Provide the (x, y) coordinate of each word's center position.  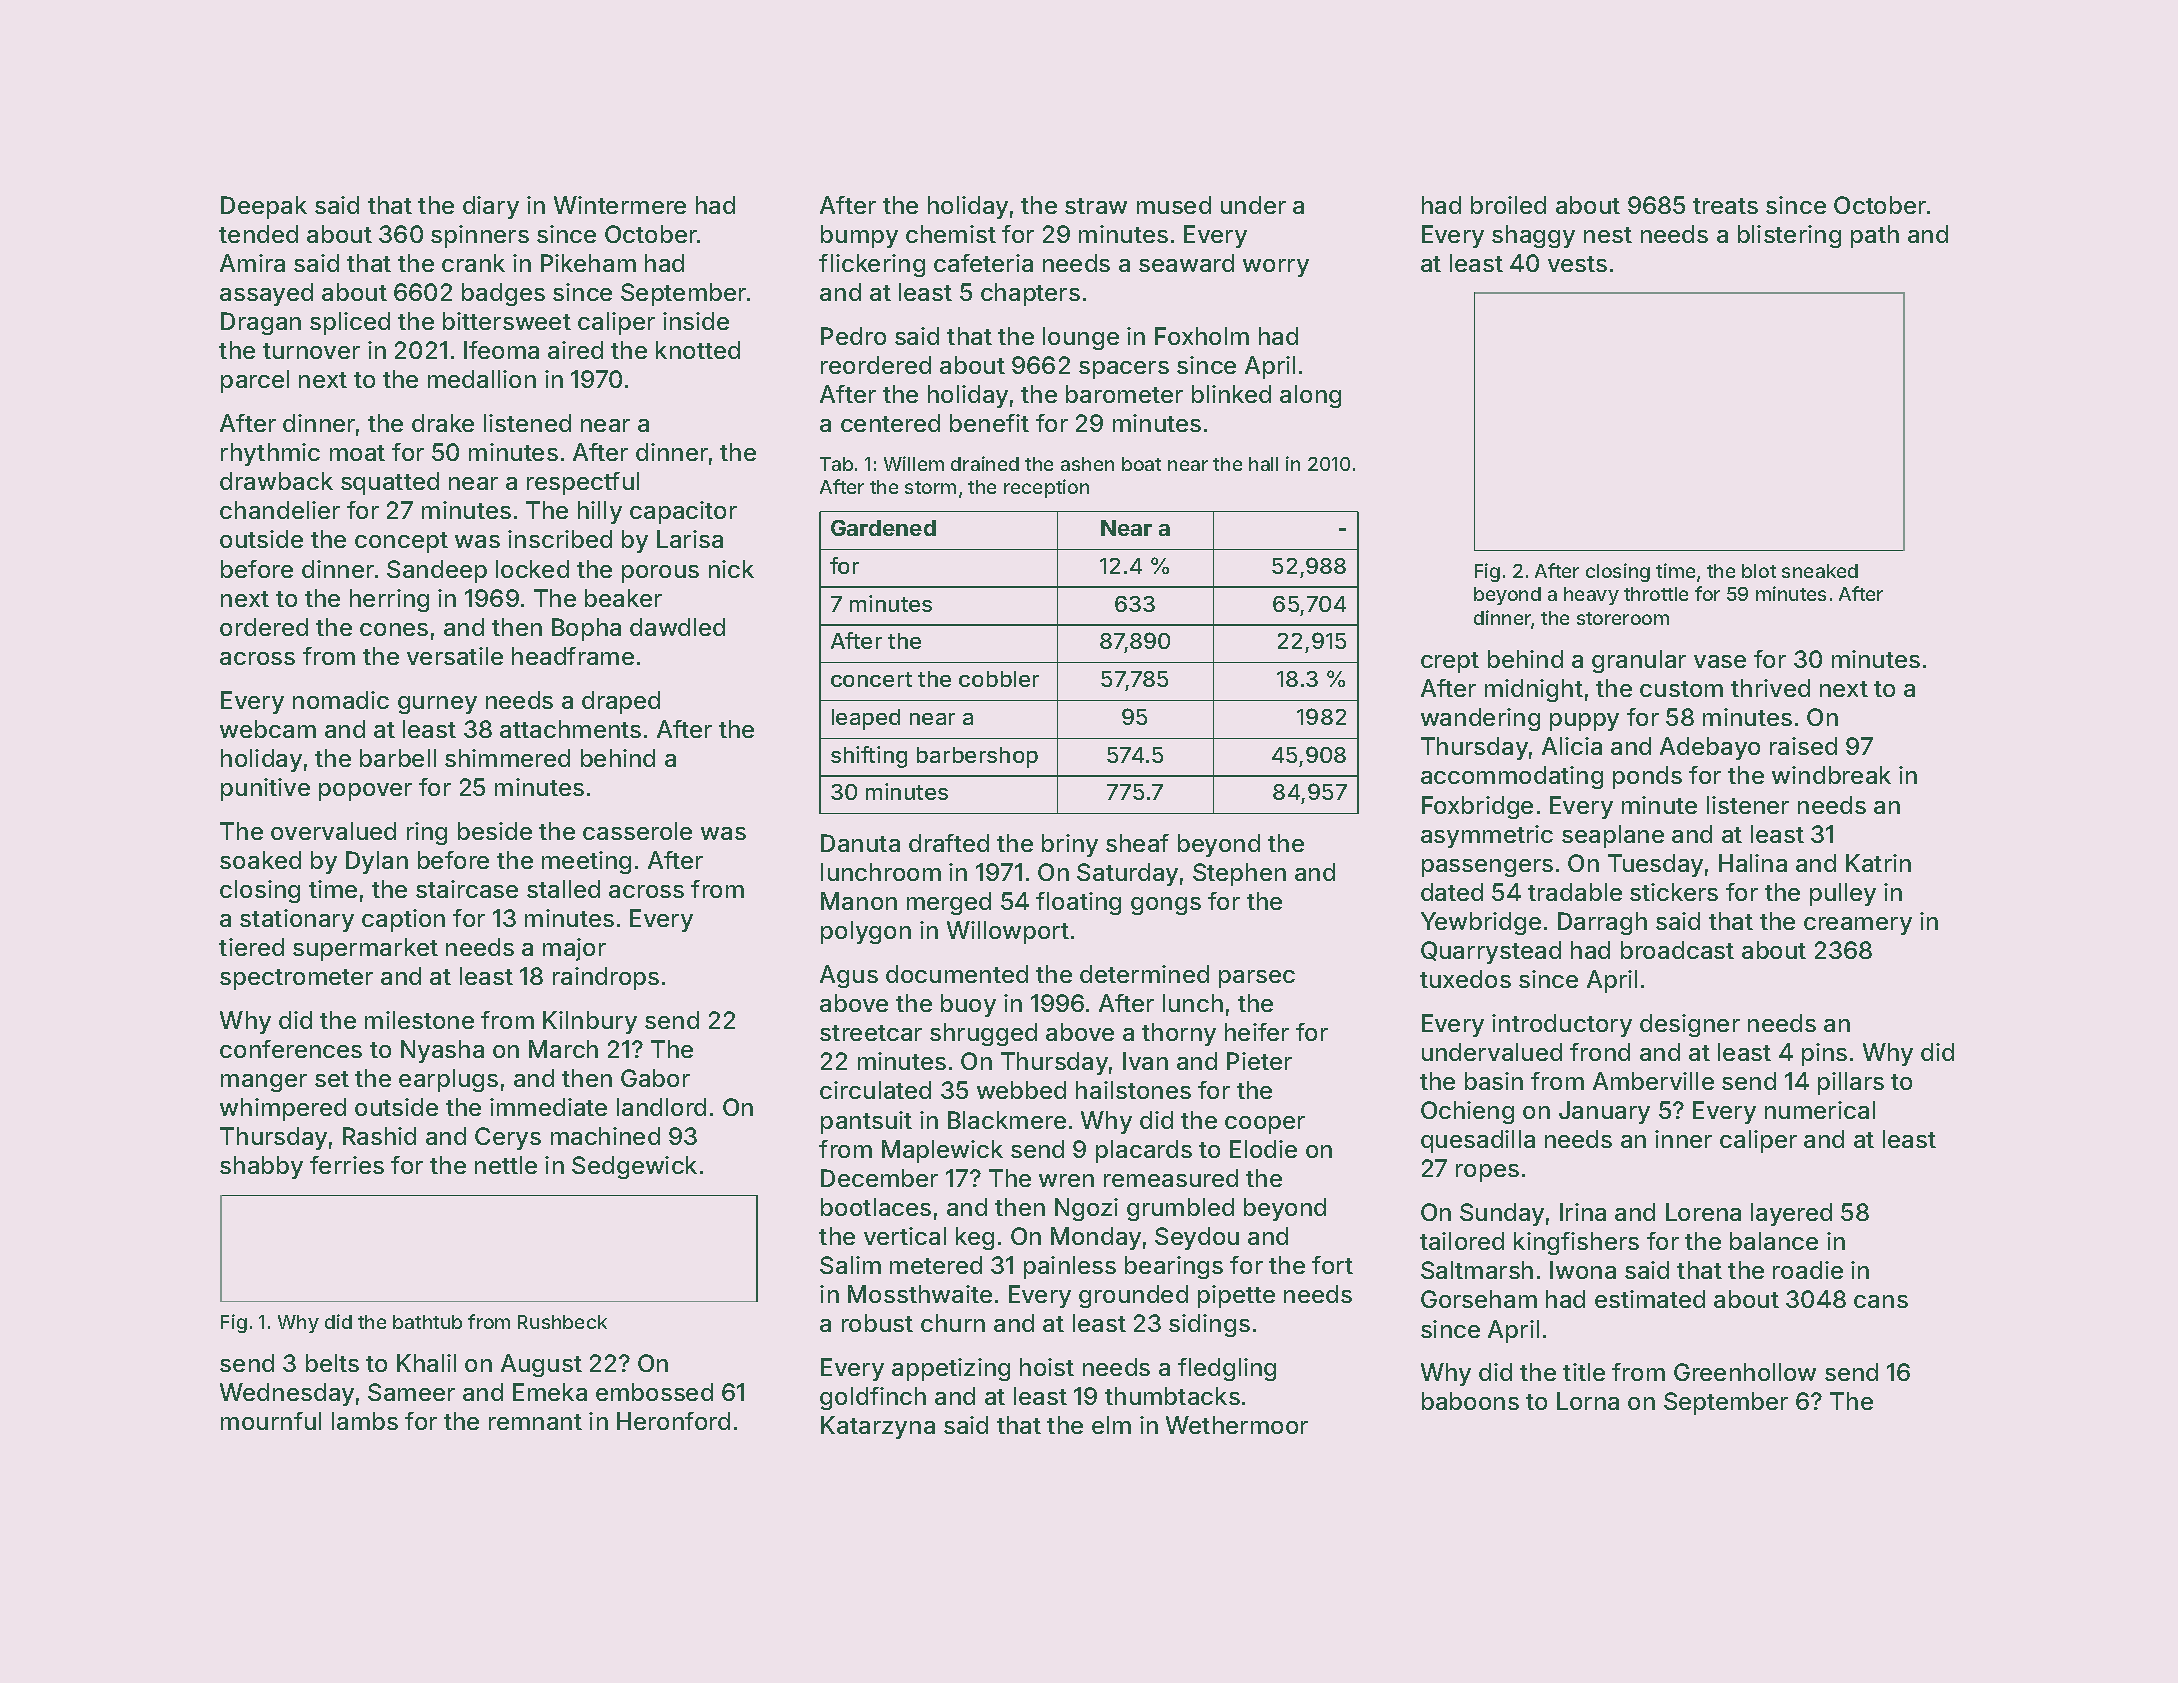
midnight (1534, 690)
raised (1803, 746)
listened (527, 423)
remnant (535, 1422)
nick (731, 569)
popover (365, 792)
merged (949, 903)
